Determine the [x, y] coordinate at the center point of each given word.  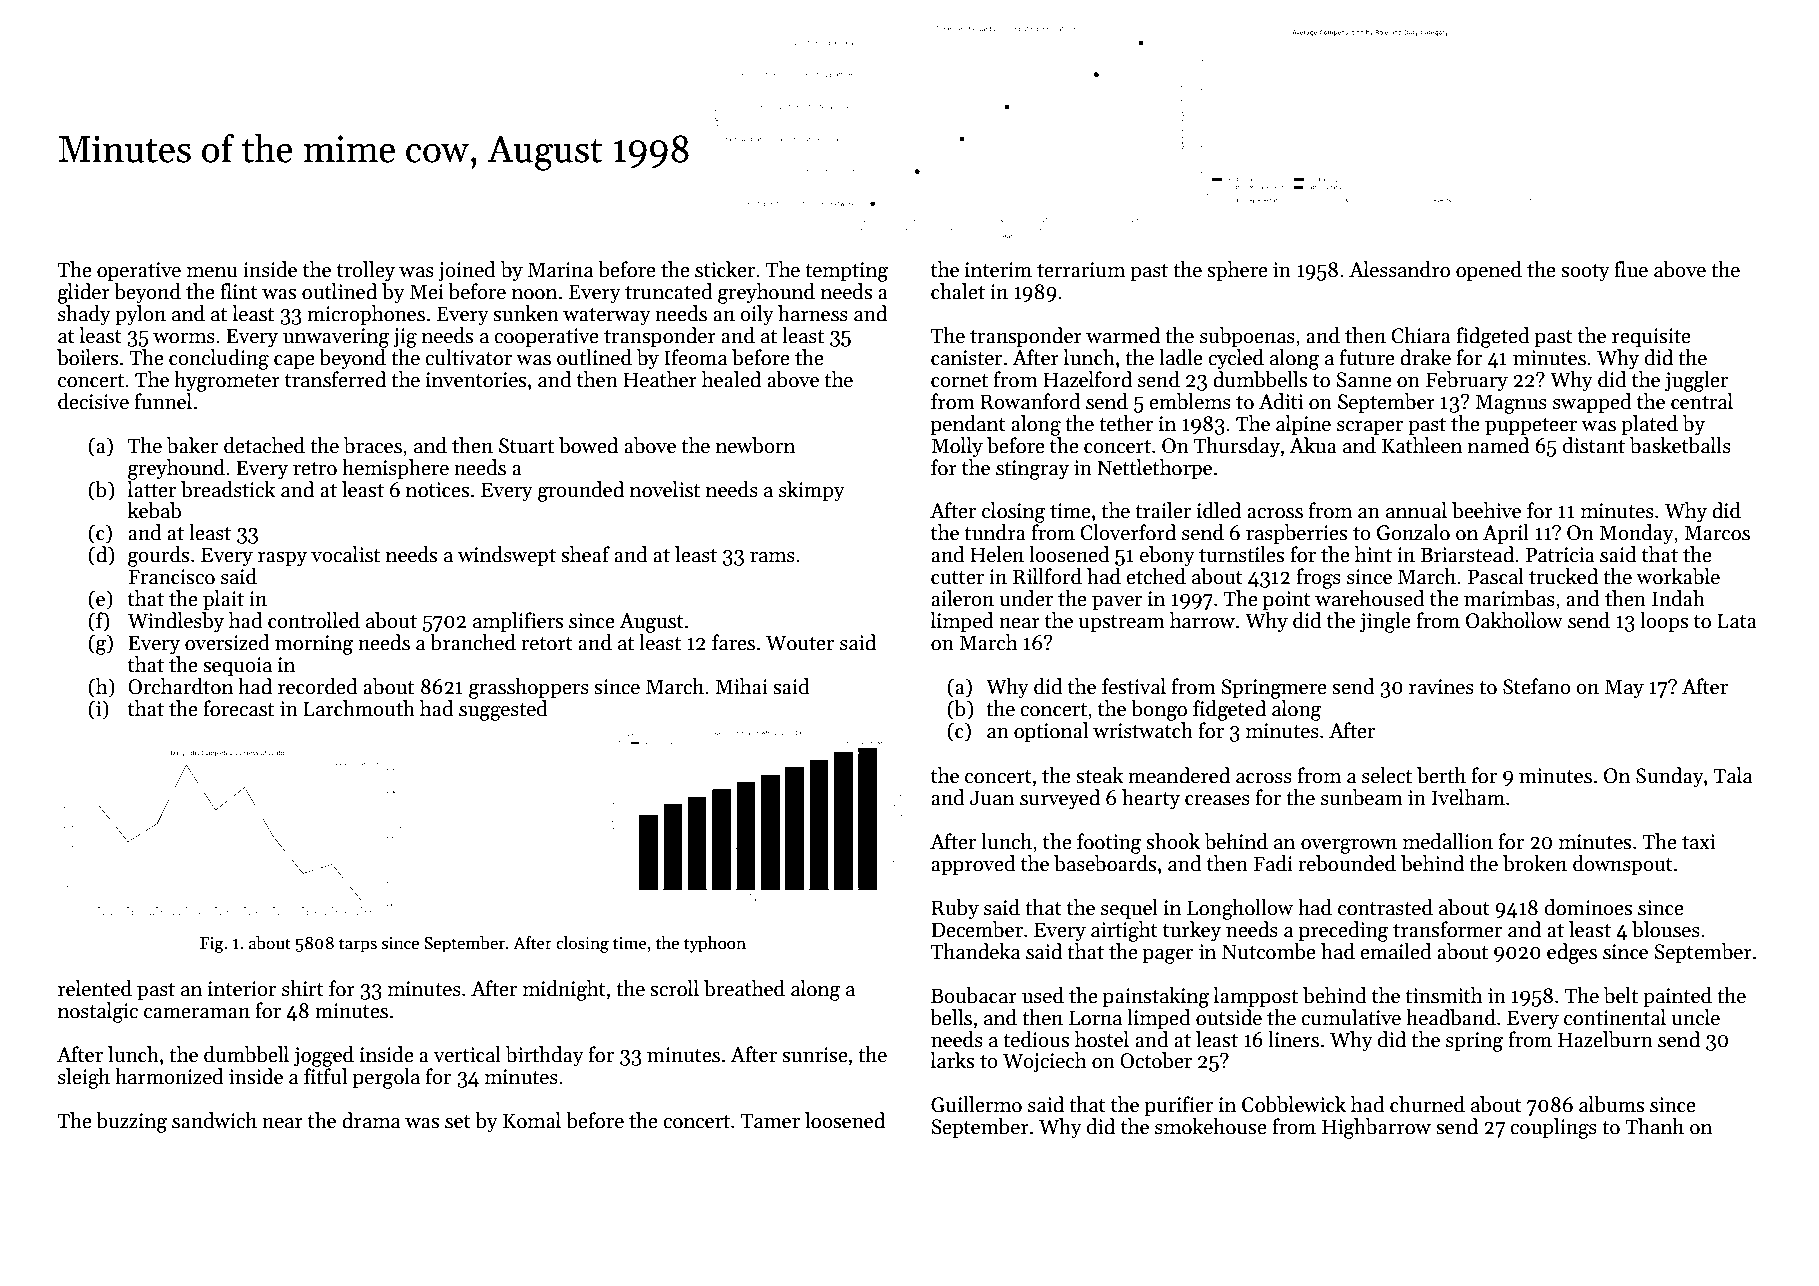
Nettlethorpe [1154, 469]
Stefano [1537, 686]
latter [152, 489]
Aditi [1281, 401]
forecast [238, 708]
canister [966, 358]
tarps [358, 945]
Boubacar [974, 995]
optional [1051, 732]
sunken [526, 313]
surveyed [1060, 799]
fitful [325, 1076]
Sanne [1364, 380]
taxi [1698, 842]
